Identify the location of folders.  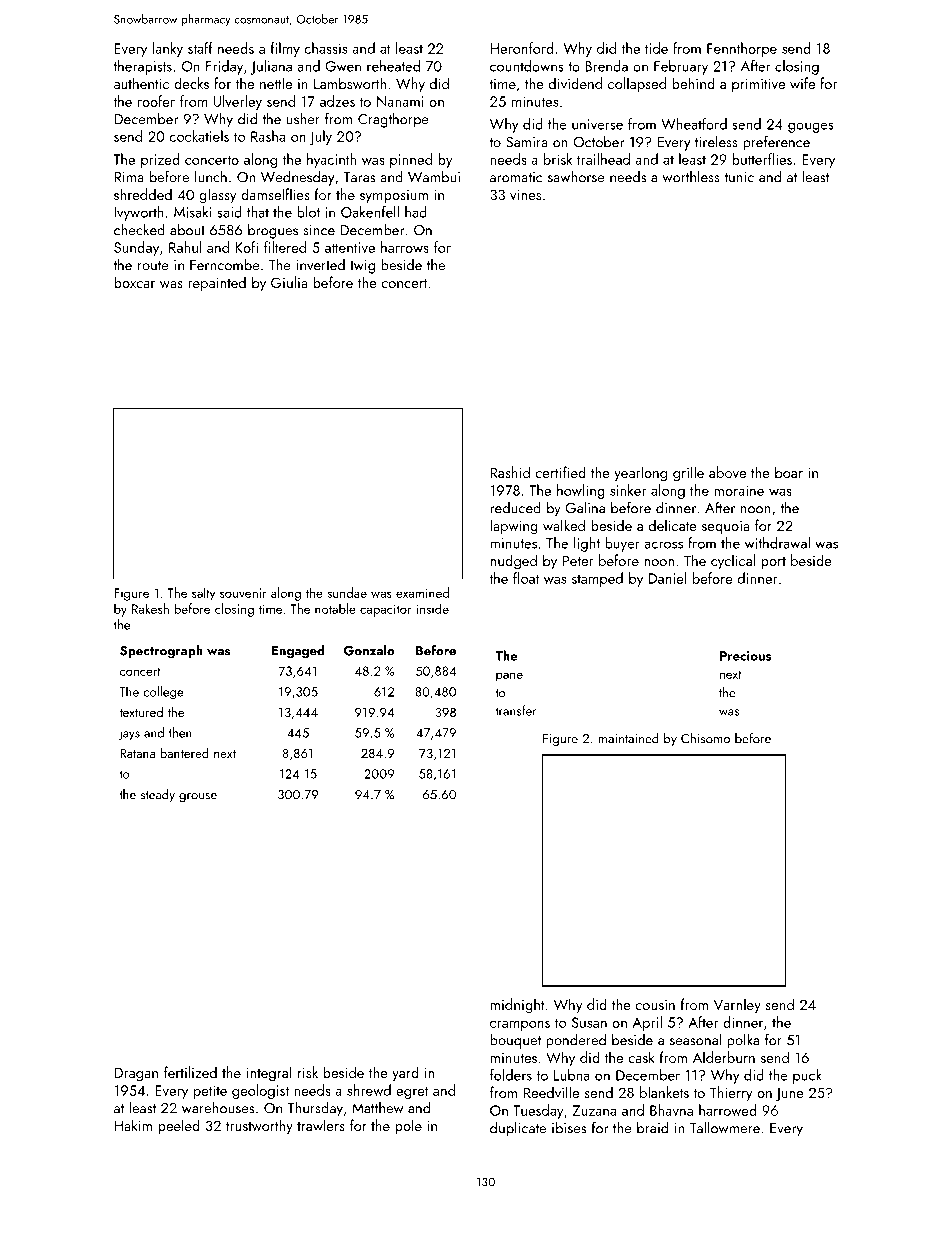
(511, 1075).
